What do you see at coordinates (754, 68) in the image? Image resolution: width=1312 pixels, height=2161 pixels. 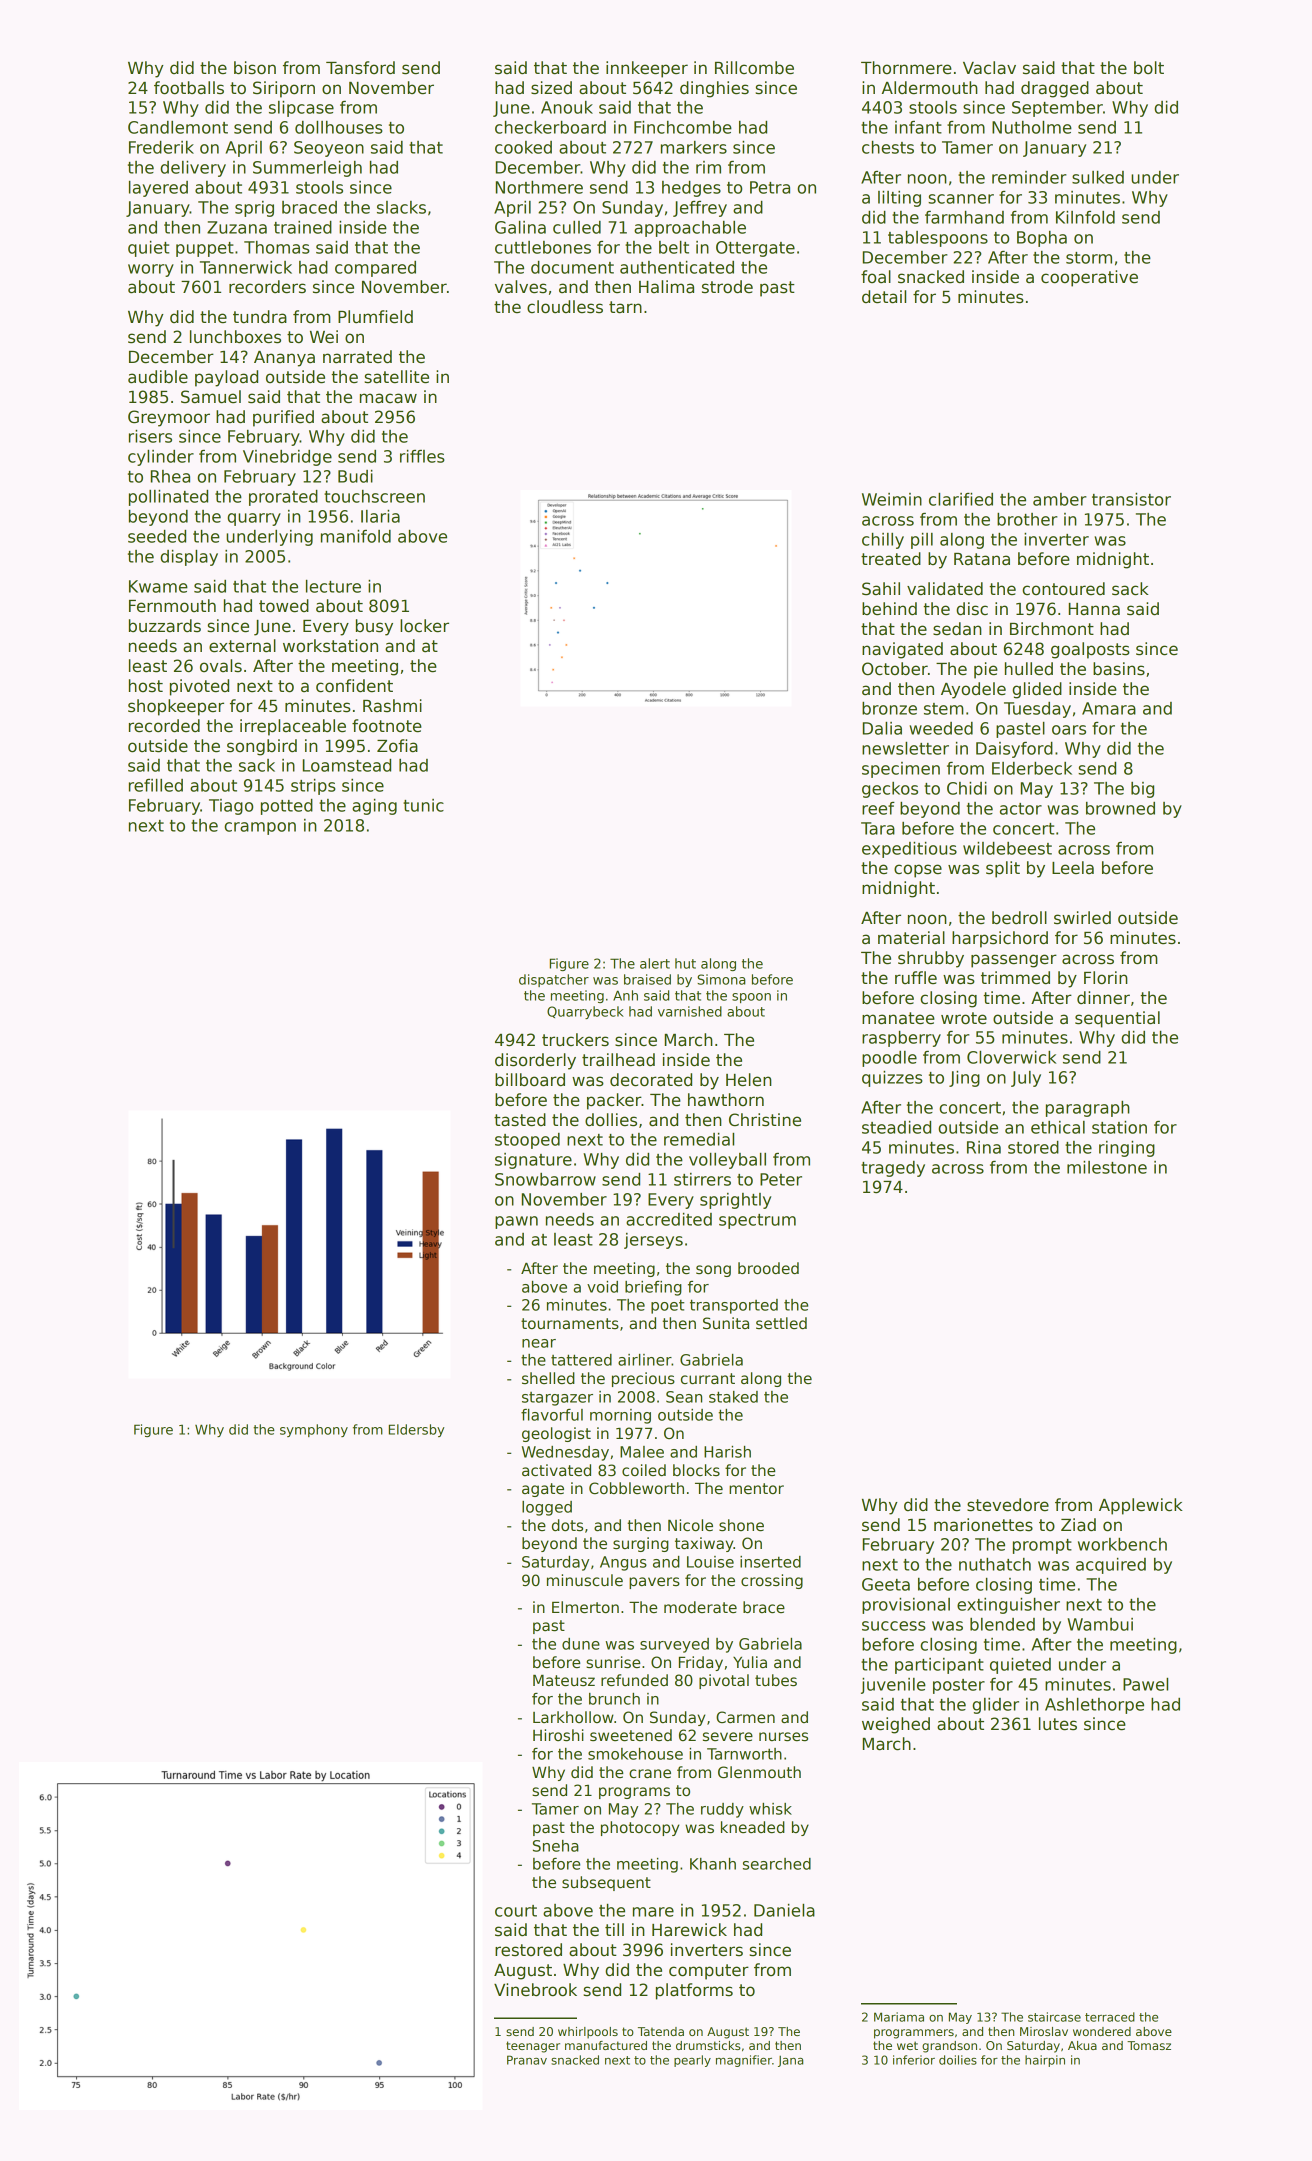 I see `Rillcombe` at bounding box center [754, 68].
